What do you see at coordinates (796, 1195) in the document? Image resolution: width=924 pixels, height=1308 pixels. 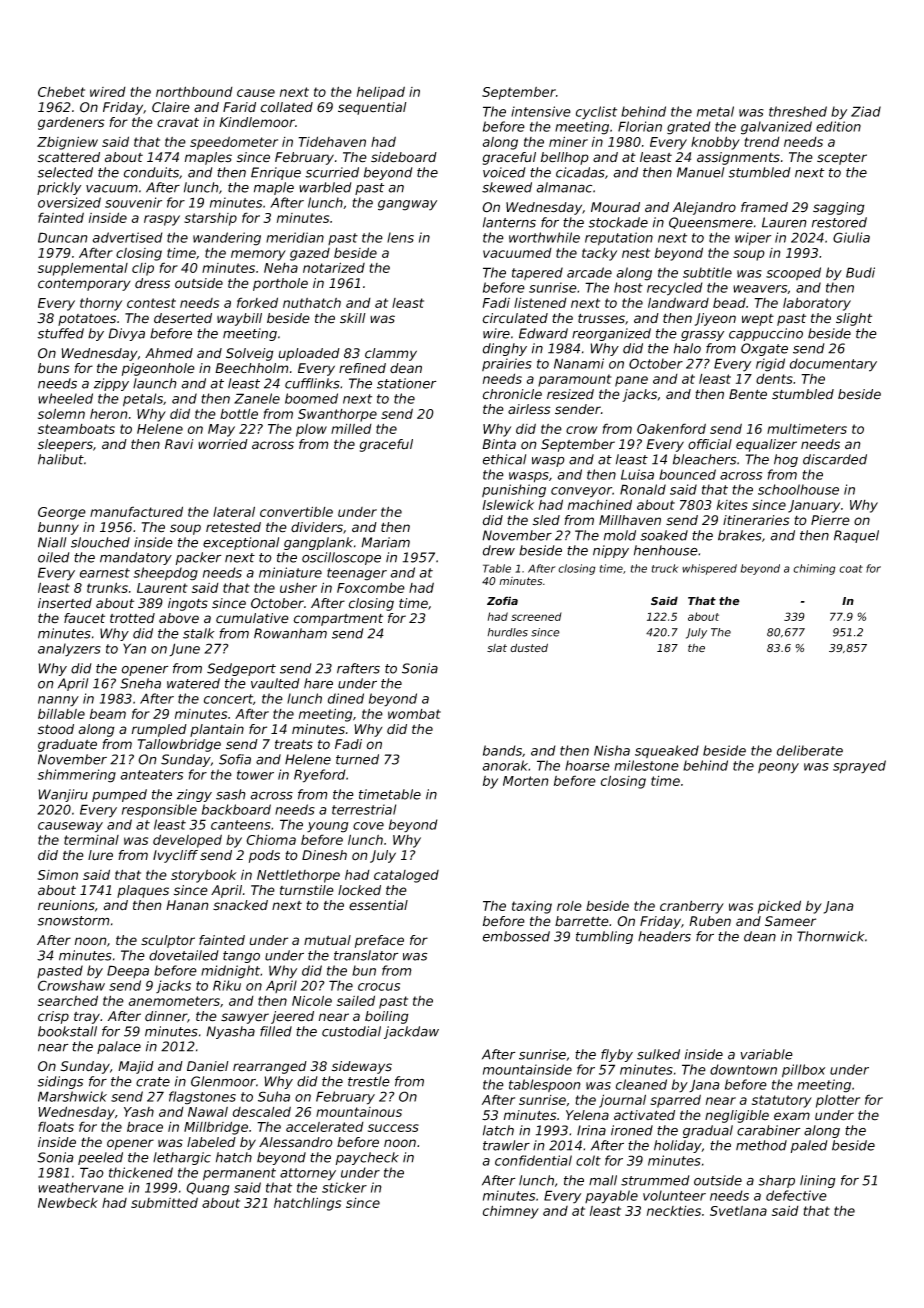 I see `defective` at bounding box center [796, 1195].
